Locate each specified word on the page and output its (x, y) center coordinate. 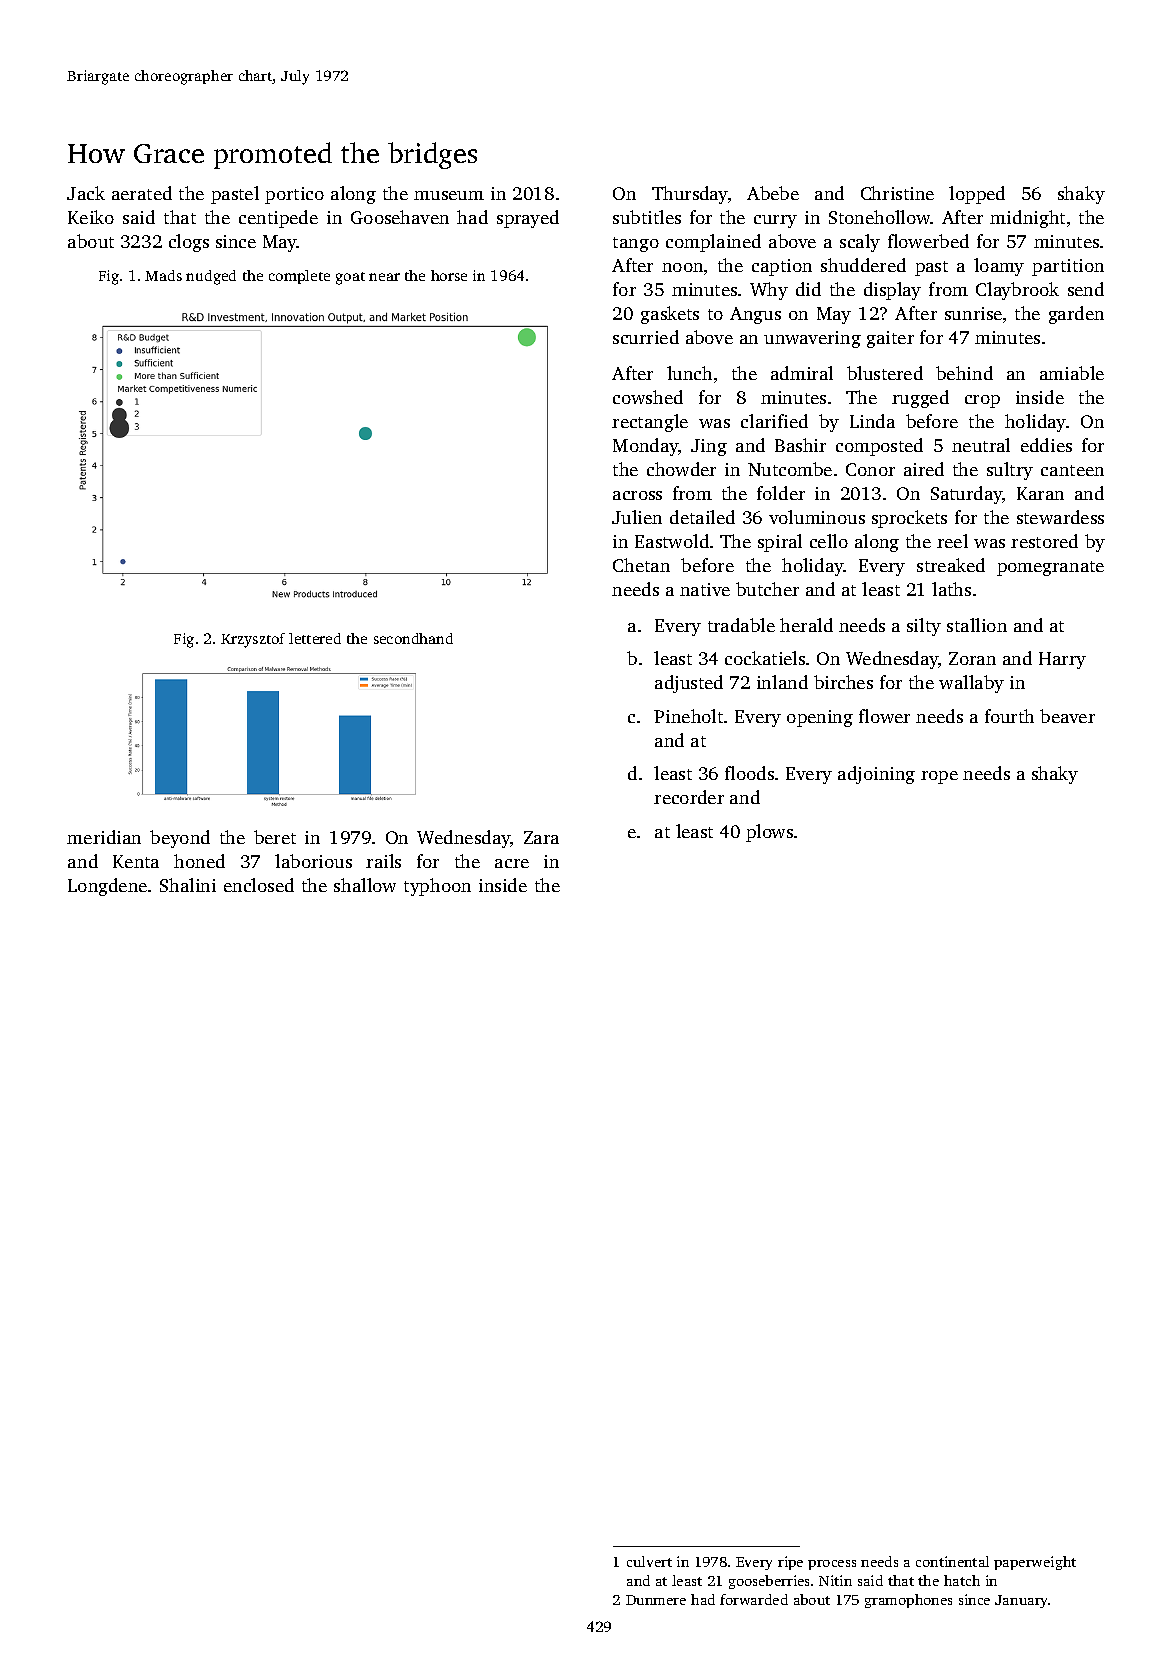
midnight (1027, 219)
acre (512, 863)
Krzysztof (253, 640)
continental (952, 1561)
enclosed (259, 885)
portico (294, 195)
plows (769, 833)
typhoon (437, 887)
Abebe (773, 193)
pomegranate (1050, 568)
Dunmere (656, 1600)
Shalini (188, 885)
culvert (649, 1561)
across (637, 495)
